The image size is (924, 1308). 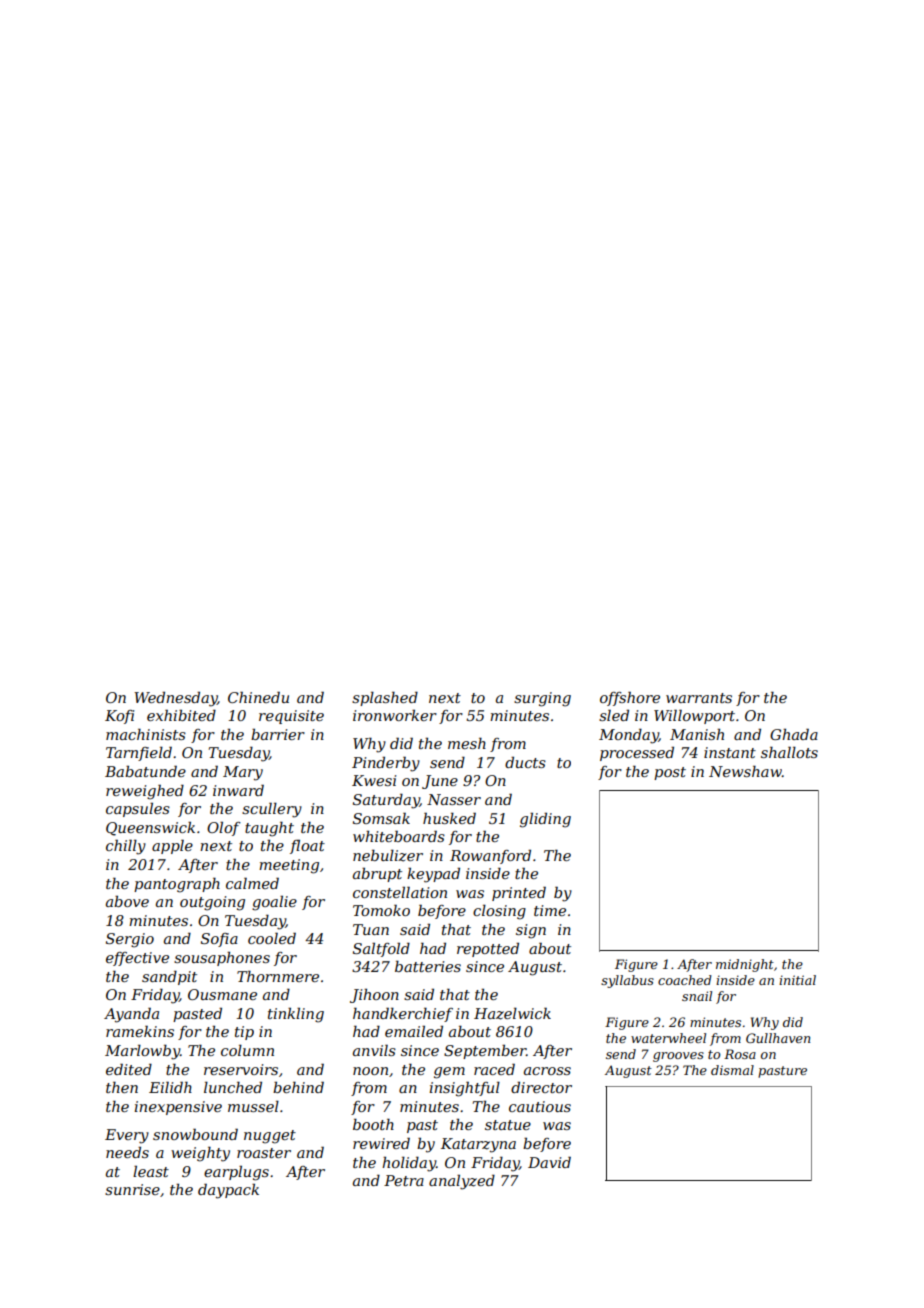 I want to click on Queenswick, so click(x=150, y=828).
